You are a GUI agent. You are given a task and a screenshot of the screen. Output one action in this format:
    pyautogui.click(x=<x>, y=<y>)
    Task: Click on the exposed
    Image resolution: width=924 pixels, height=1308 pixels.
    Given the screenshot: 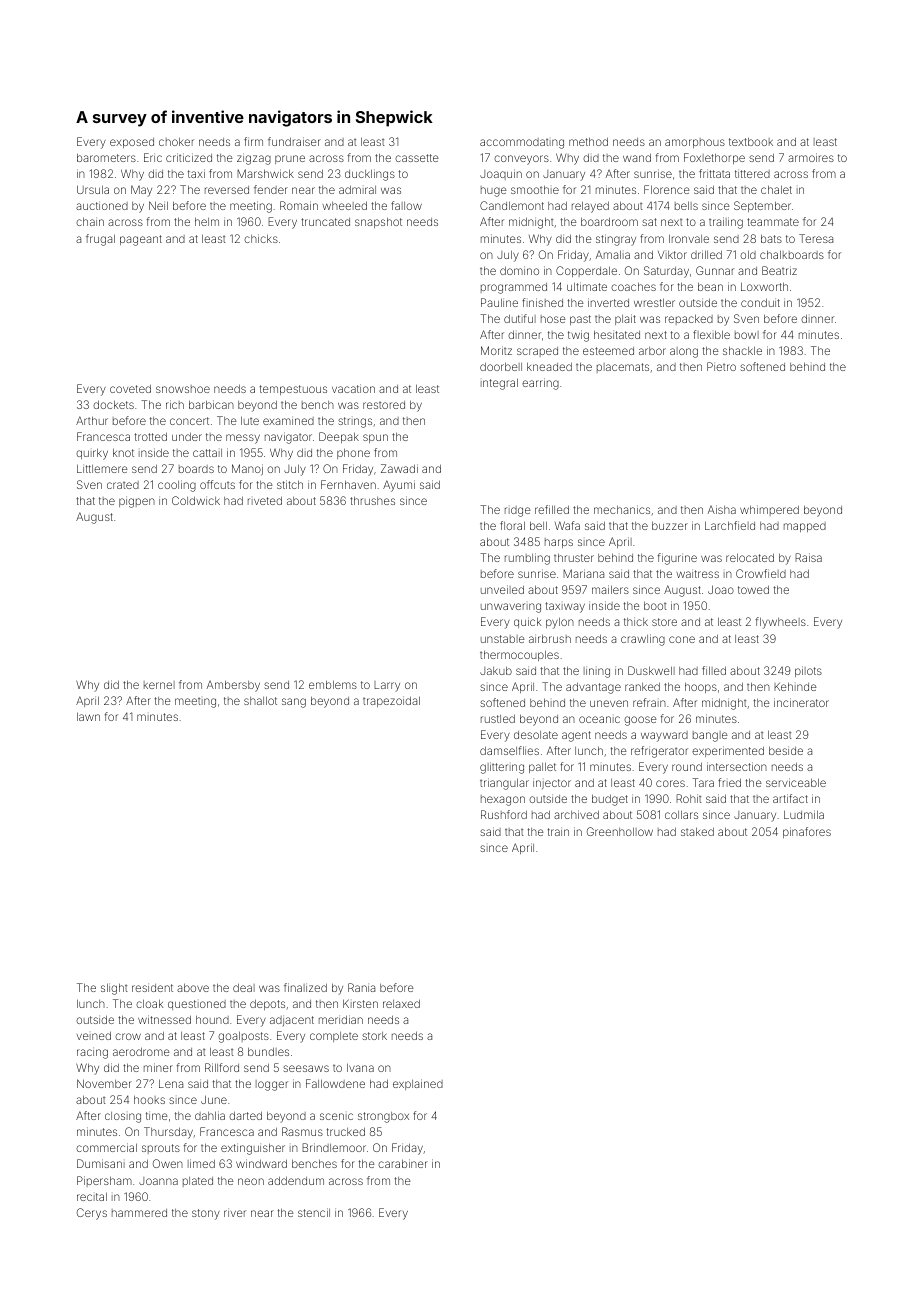 What is the action you would take?
    pyautogui.click(x=132, y=143)
